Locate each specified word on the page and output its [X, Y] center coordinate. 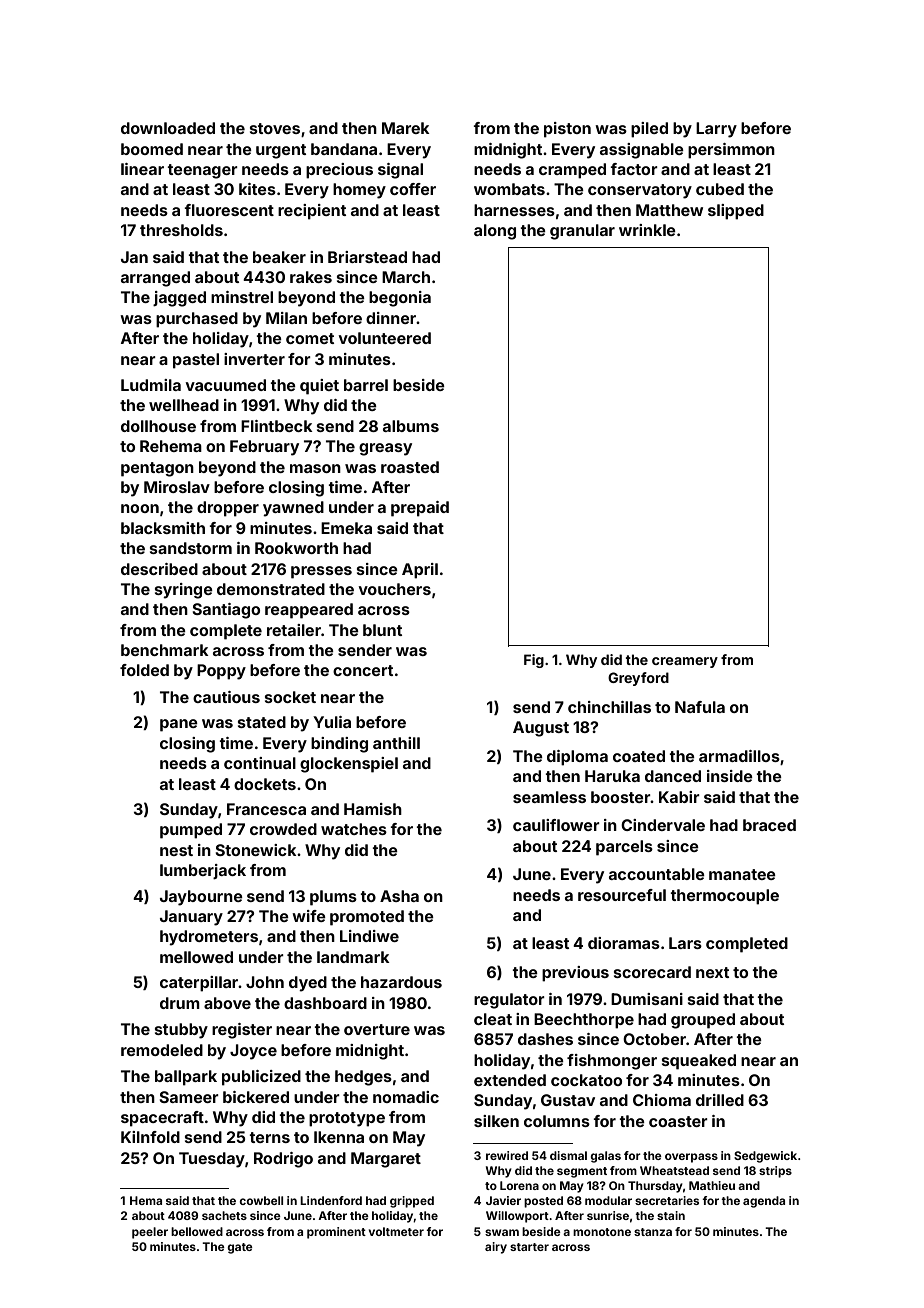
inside [730, 776]
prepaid [420, 509]
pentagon [157, 469]
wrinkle [647, 230]
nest [176, 850]
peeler [150, 1233]
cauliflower [556, 825]
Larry [716, 130]
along [495, 232]
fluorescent [229, 210]
